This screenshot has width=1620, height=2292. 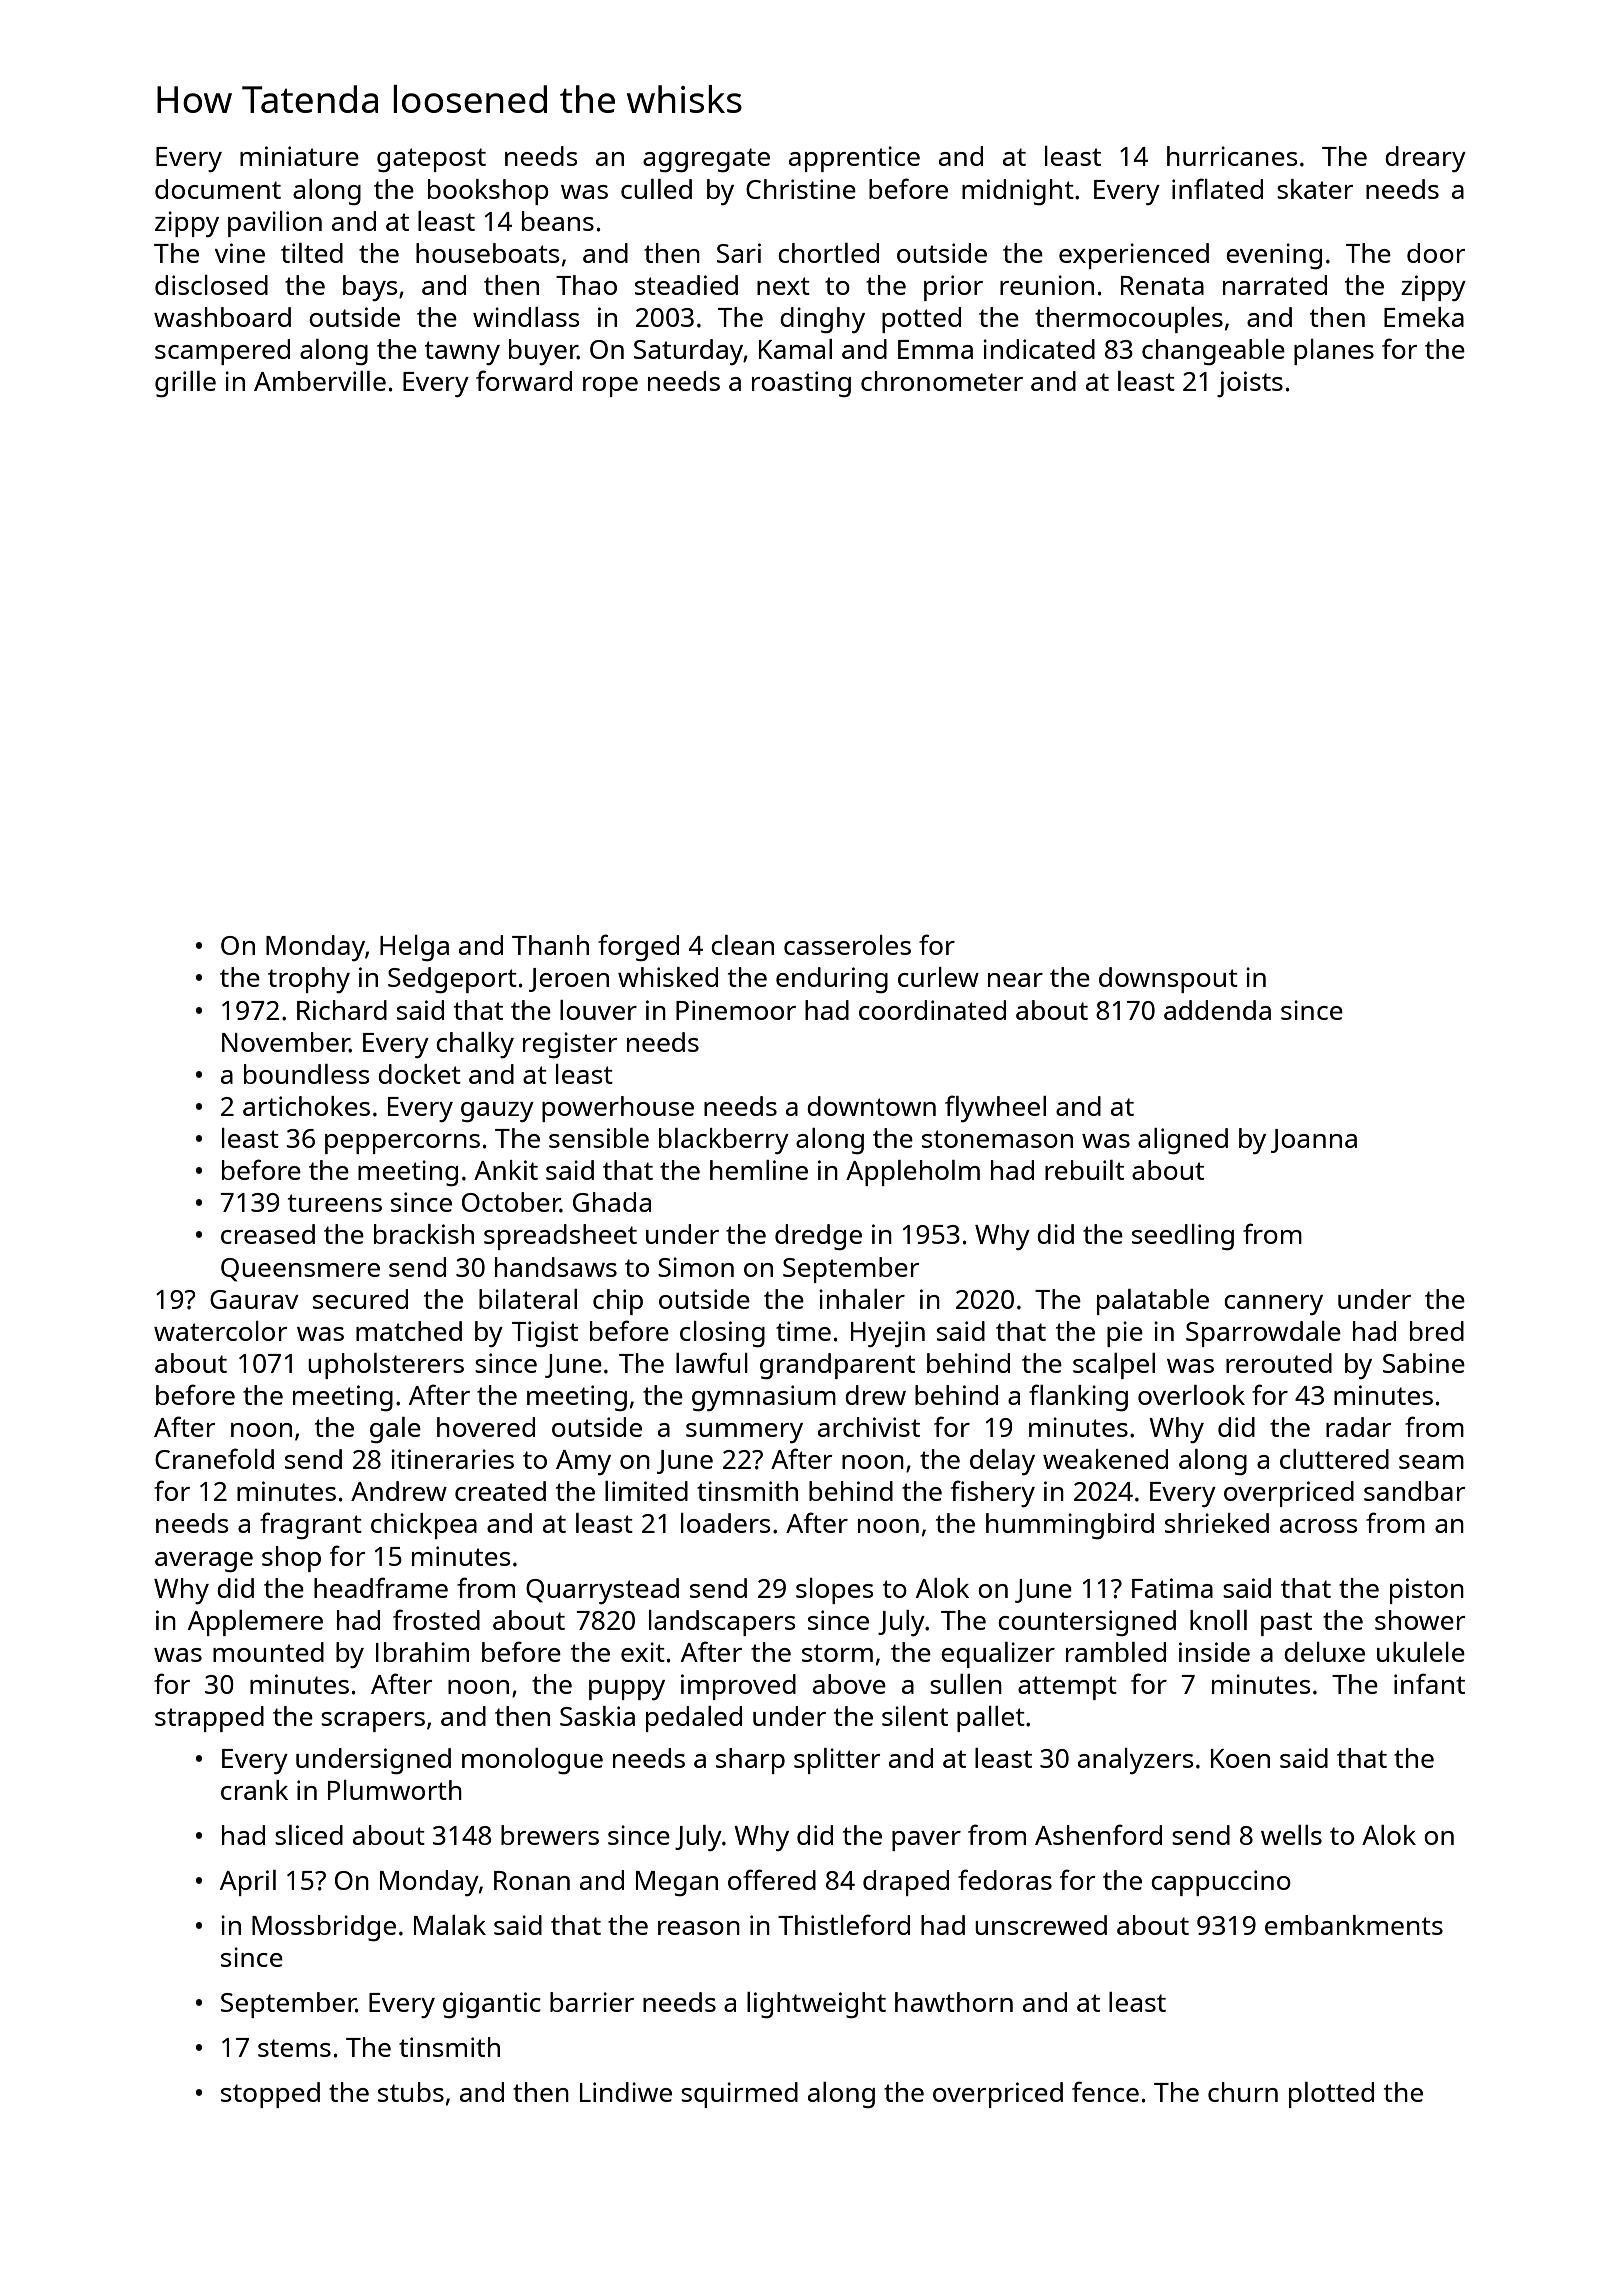 What do you see at coordinates (309, 980) in the screenshot?
I see `trophy` at bounding box center [309, 980].
